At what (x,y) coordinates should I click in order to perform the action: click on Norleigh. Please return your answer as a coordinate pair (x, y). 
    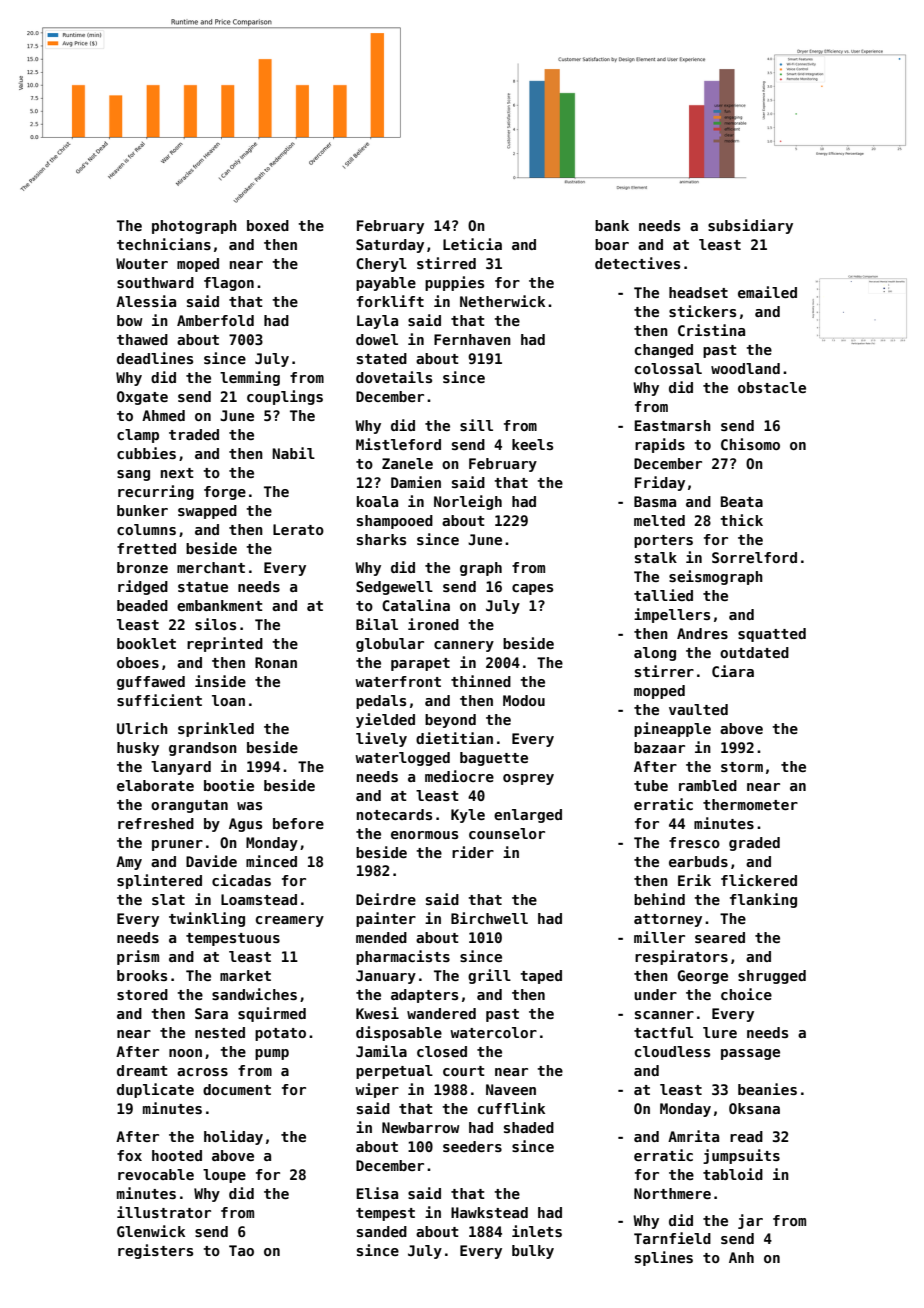
    Looking at the image, I should click on (468, 502).
